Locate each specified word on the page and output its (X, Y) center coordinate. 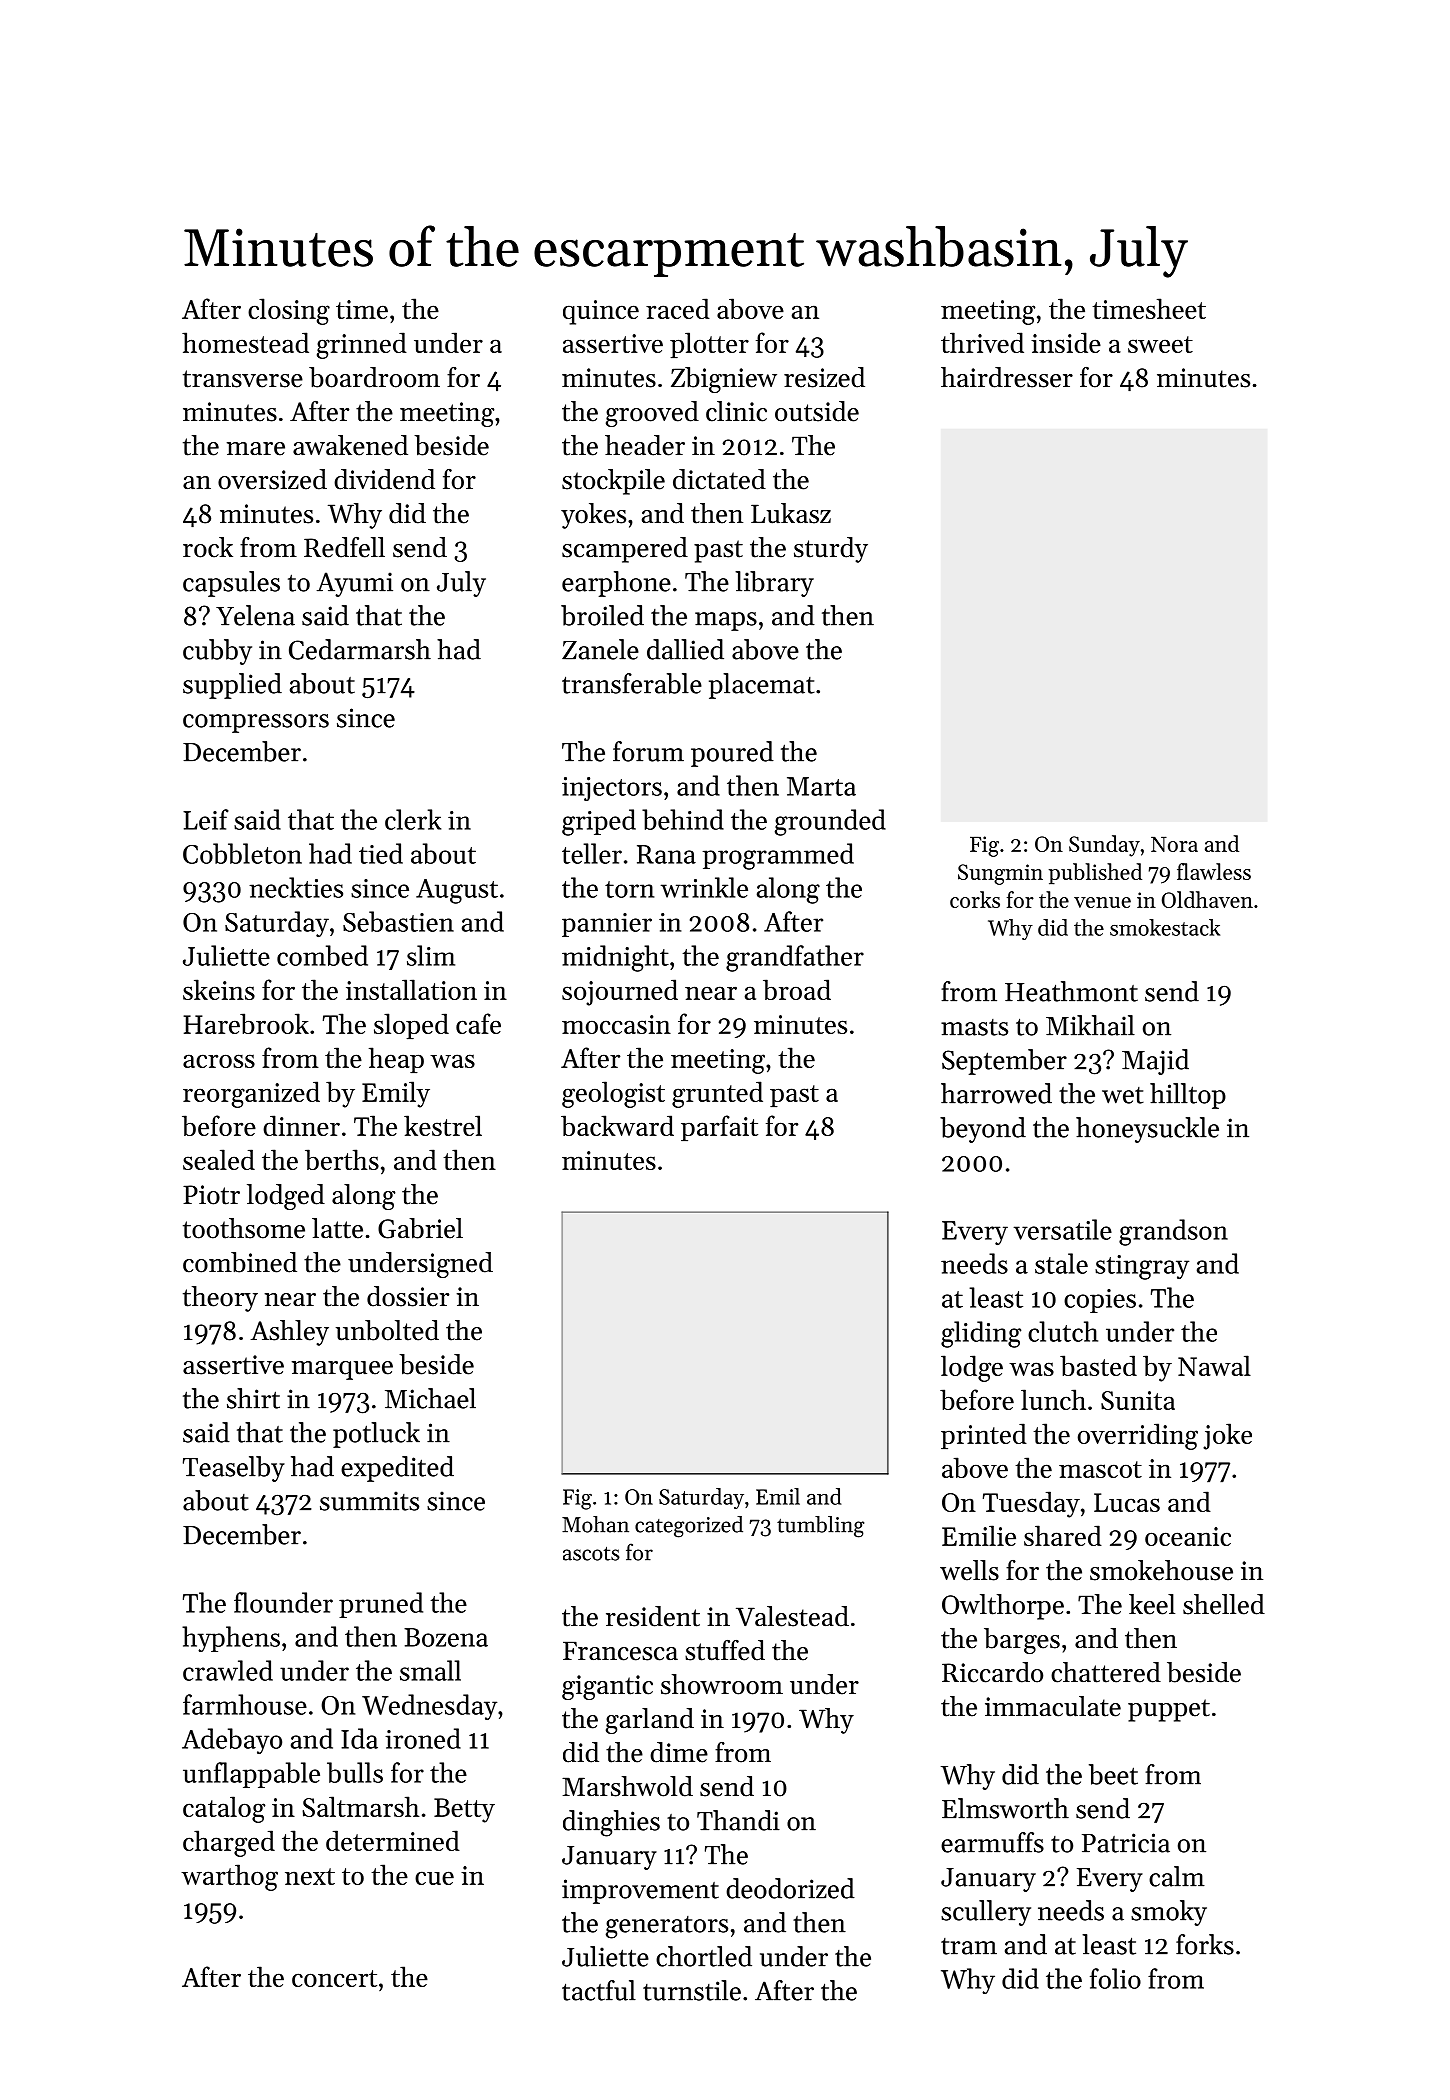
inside (1066, 342)
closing (289, 311)
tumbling (820, 1527)
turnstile (692, 1990)
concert (334, 1978)
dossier (408, 1296)
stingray (1142, 1267)
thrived (982, 342)
